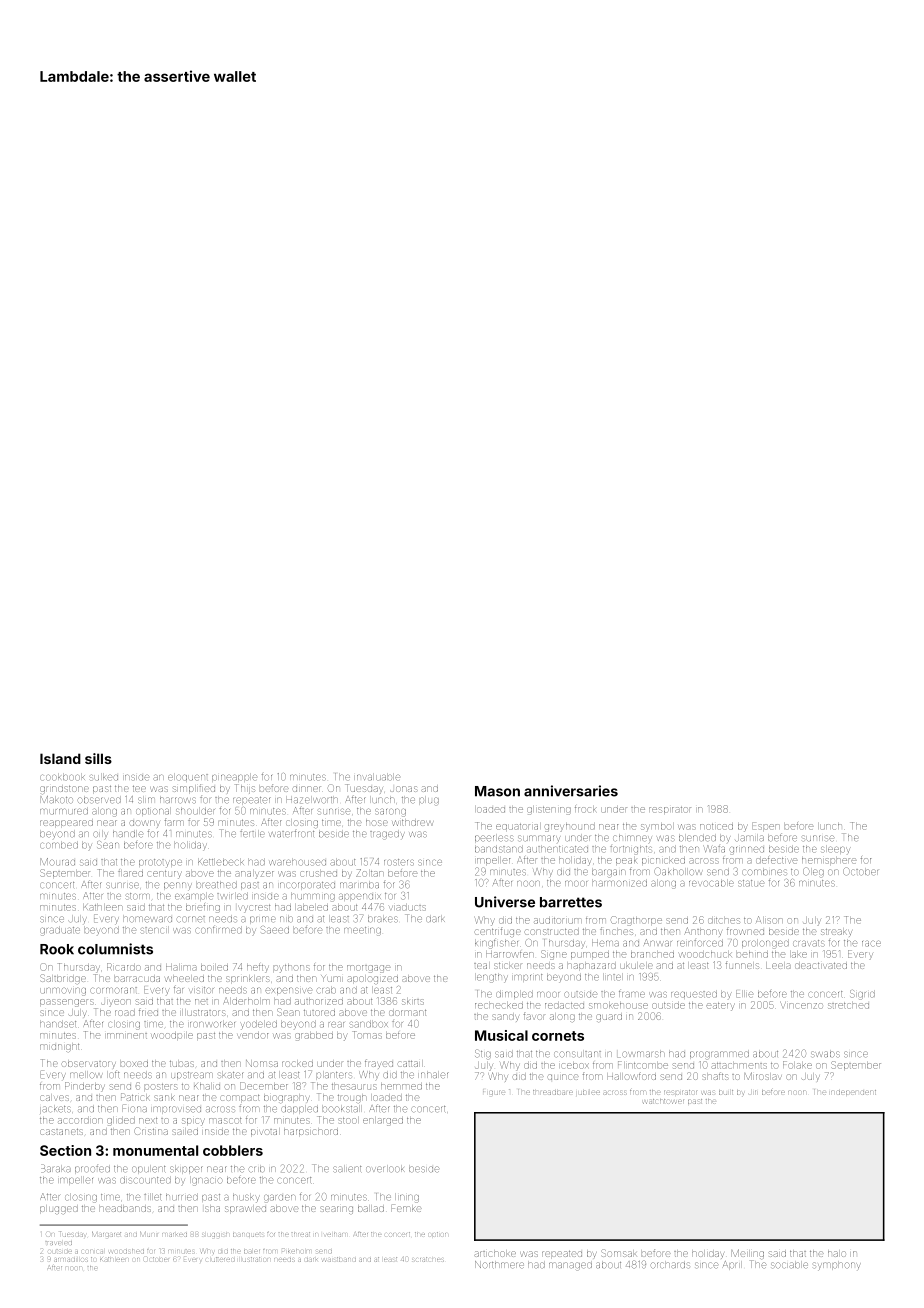 This screenshot has width=924, height=1308. I want to click on combines, so click(764, 872).
